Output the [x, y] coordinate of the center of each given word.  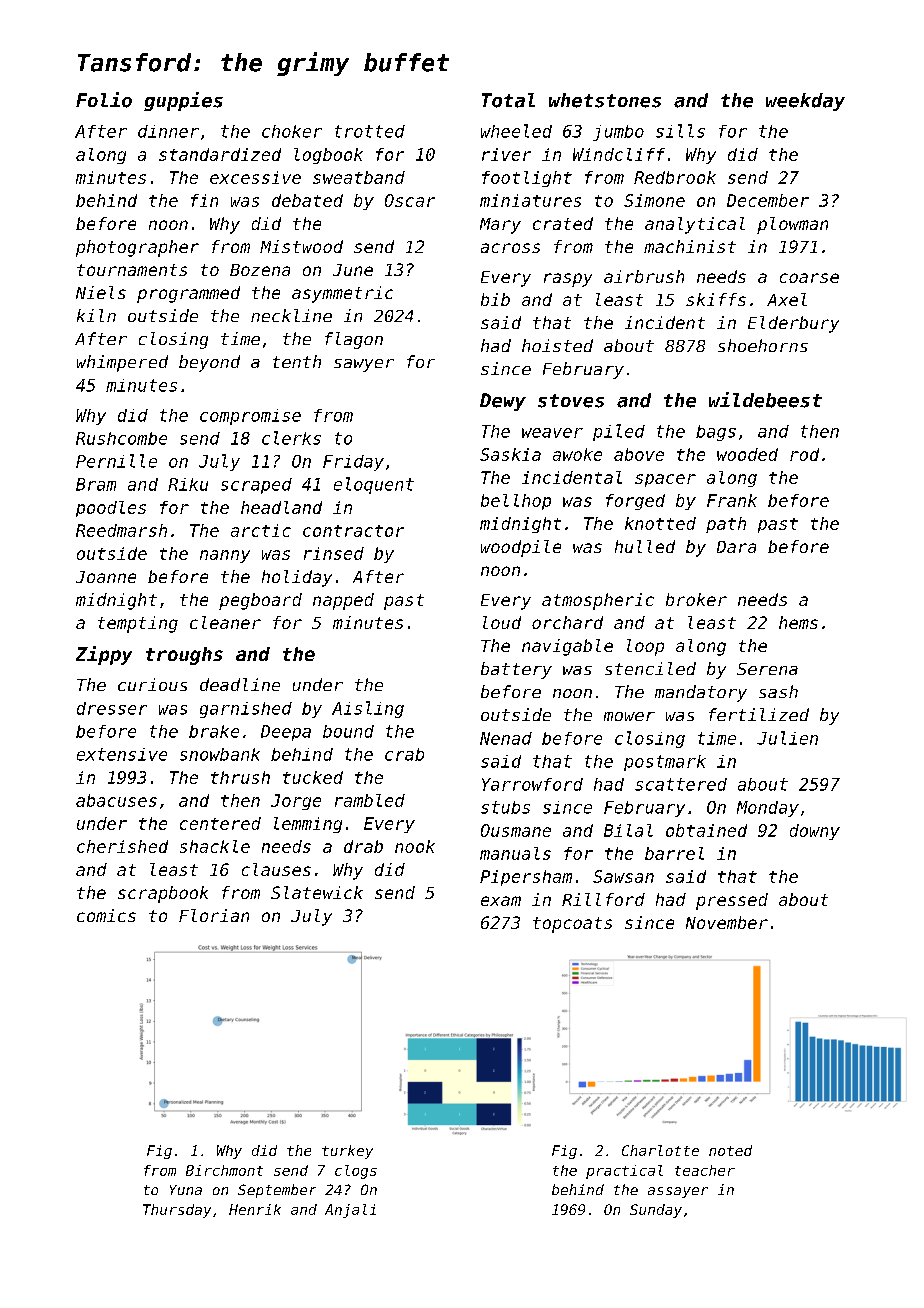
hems [798, 622]
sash [778, 691]
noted [730, 1150]
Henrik [255, 1209]
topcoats [572, 925]
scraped [256, 486]
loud [502, 622]
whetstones [605, 100]
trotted [370, 131]
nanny [225, 556]
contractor [353, 531]
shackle [215, 846]
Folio [104, 100]
